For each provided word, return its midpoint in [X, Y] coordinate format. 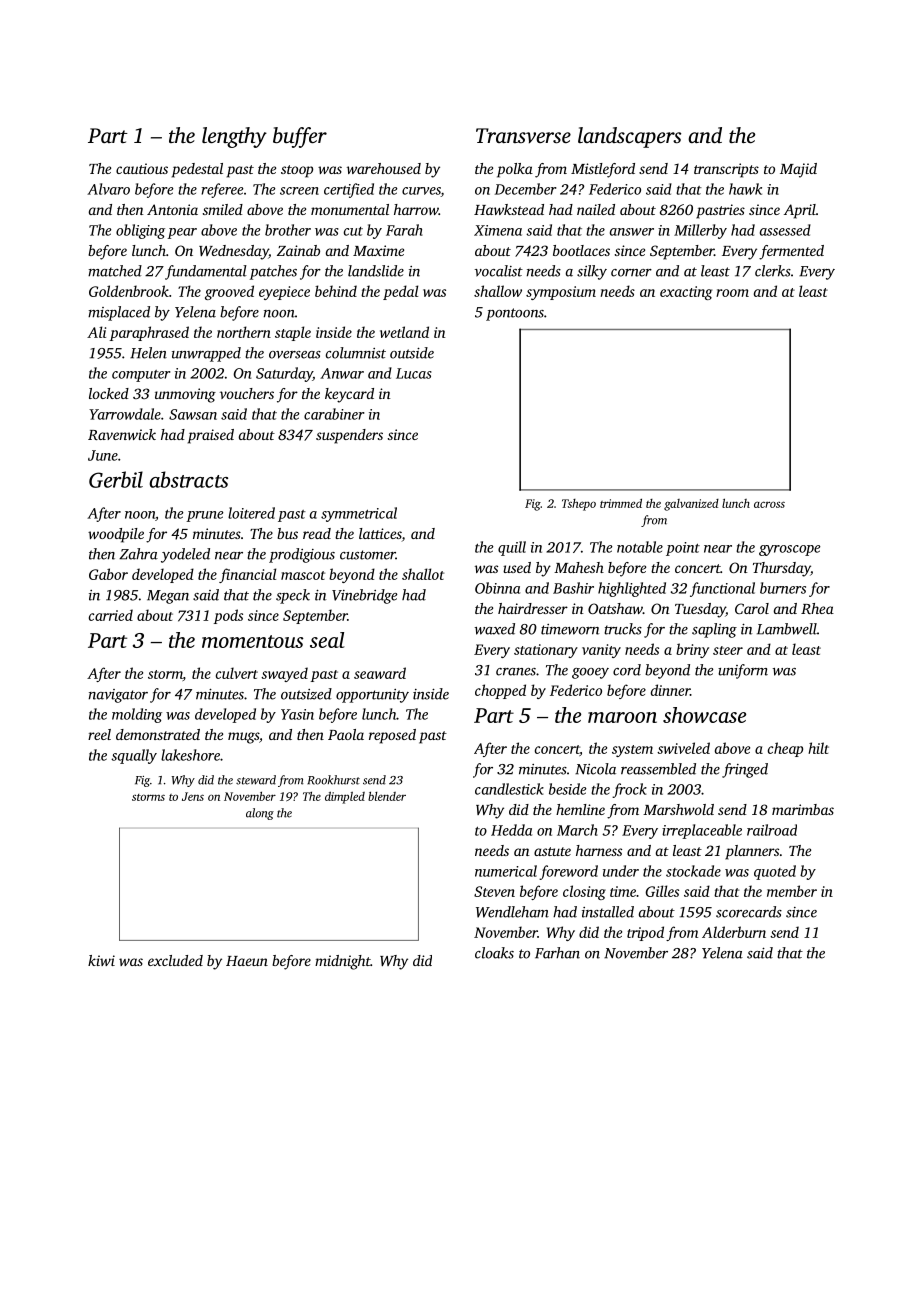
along [260, 814]
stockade [693, 871]
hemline [580, 809]
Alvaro [108, 189]
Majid [798, 170]
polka [515, 170]
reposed [392, 736]
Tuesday [700, 610]
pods [228, 616]
